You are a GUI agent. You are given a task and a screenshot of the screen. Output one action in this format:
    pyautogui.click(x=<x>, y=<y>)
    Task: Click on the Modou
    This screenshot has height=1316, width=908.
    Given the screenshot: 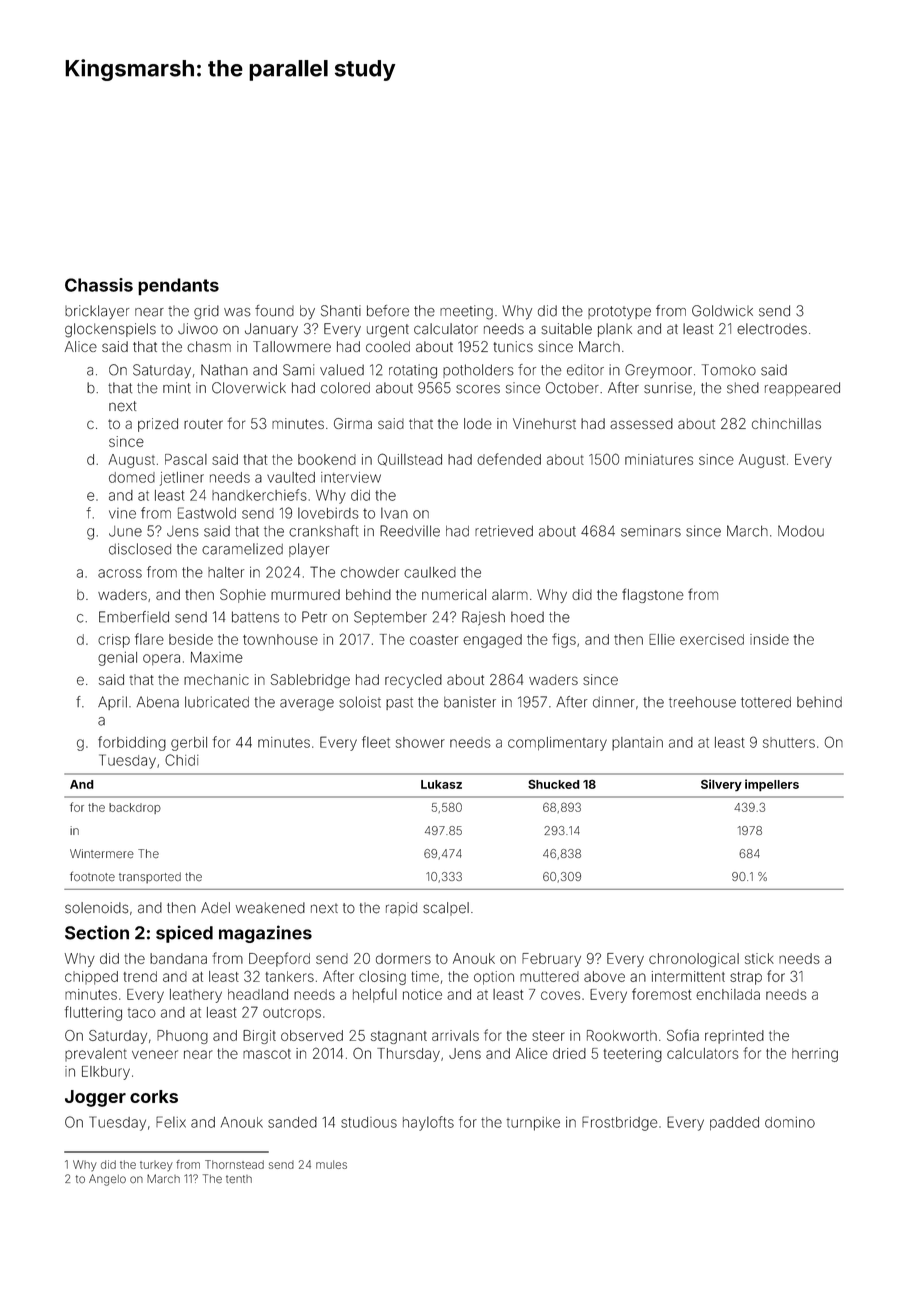 What is the action you would take?
    pyautogui.click(x=801, y=531)
